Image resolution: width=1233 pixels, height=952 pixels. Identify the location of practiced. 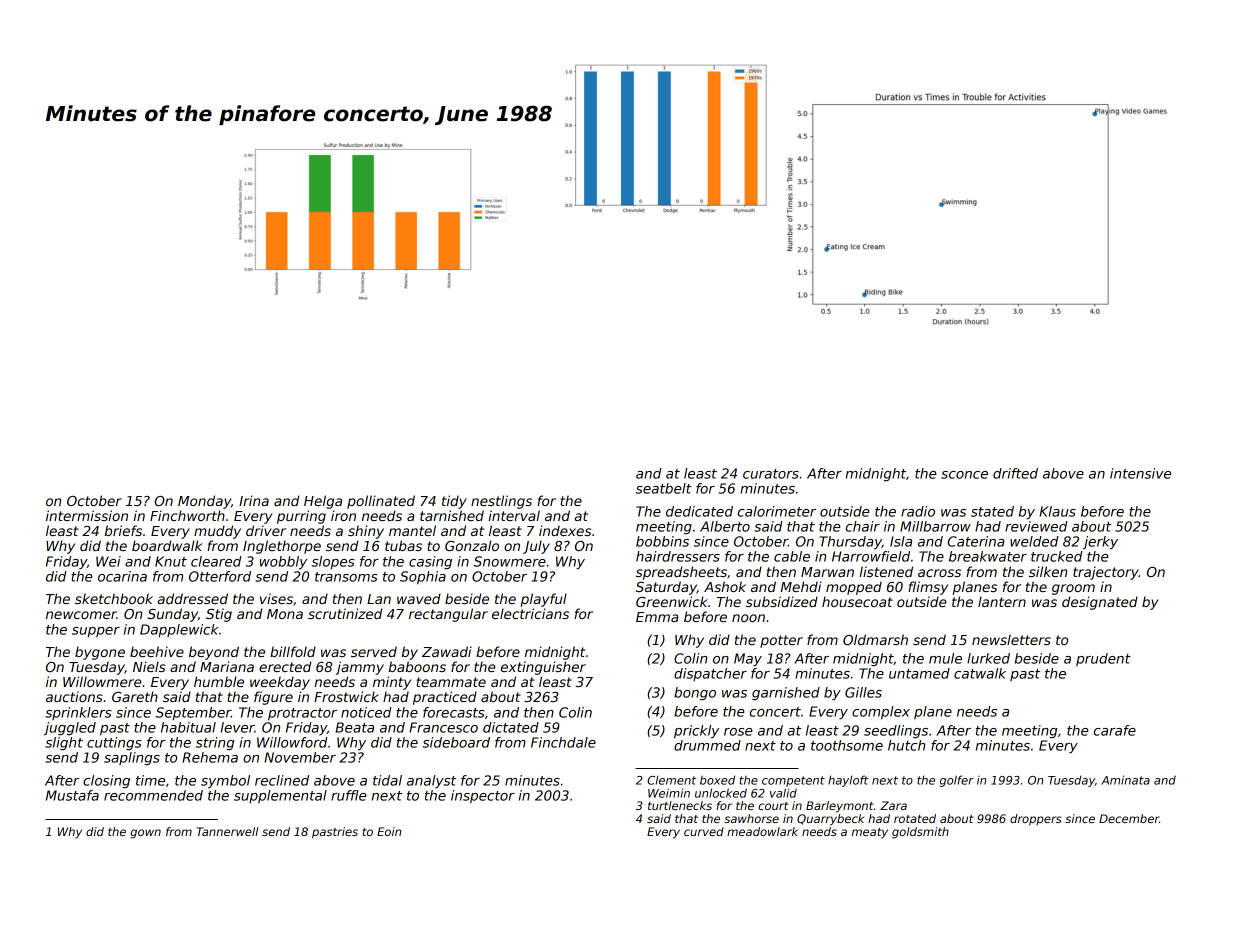
(445, 698).
